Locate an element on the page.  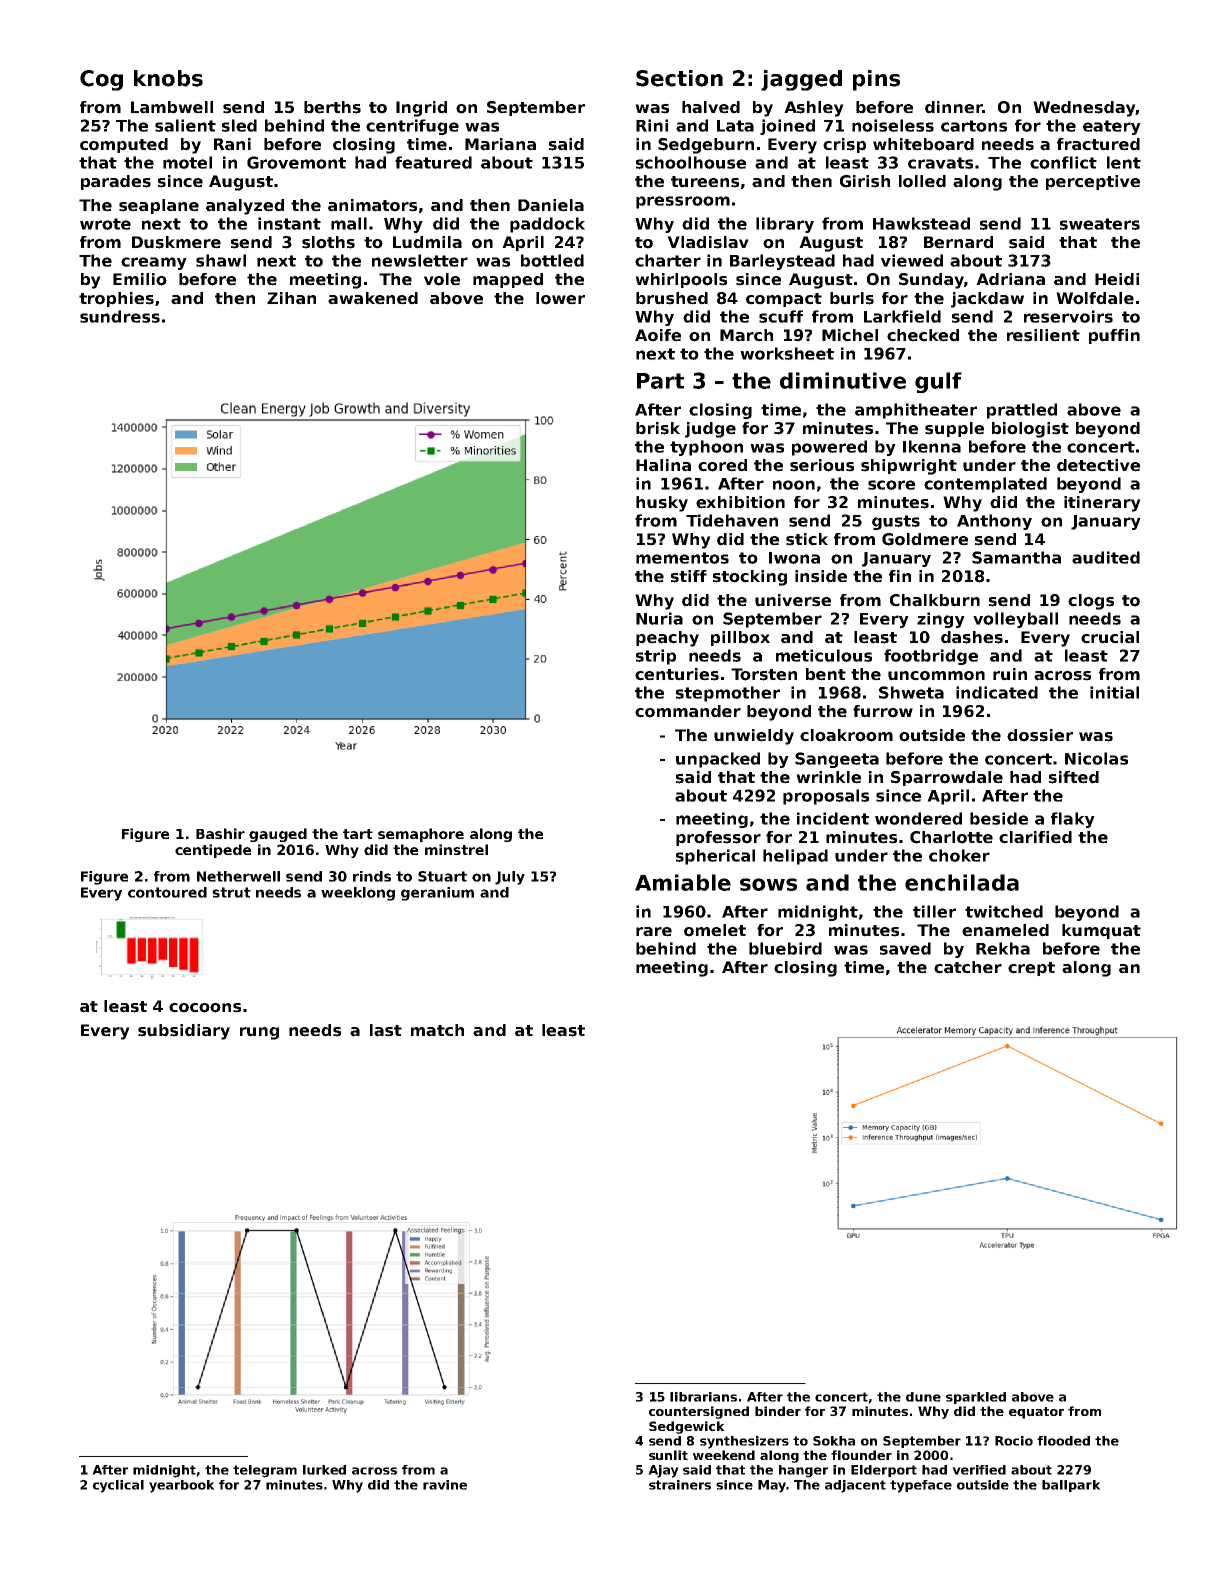
rare is located at coordinates (654, 932).
